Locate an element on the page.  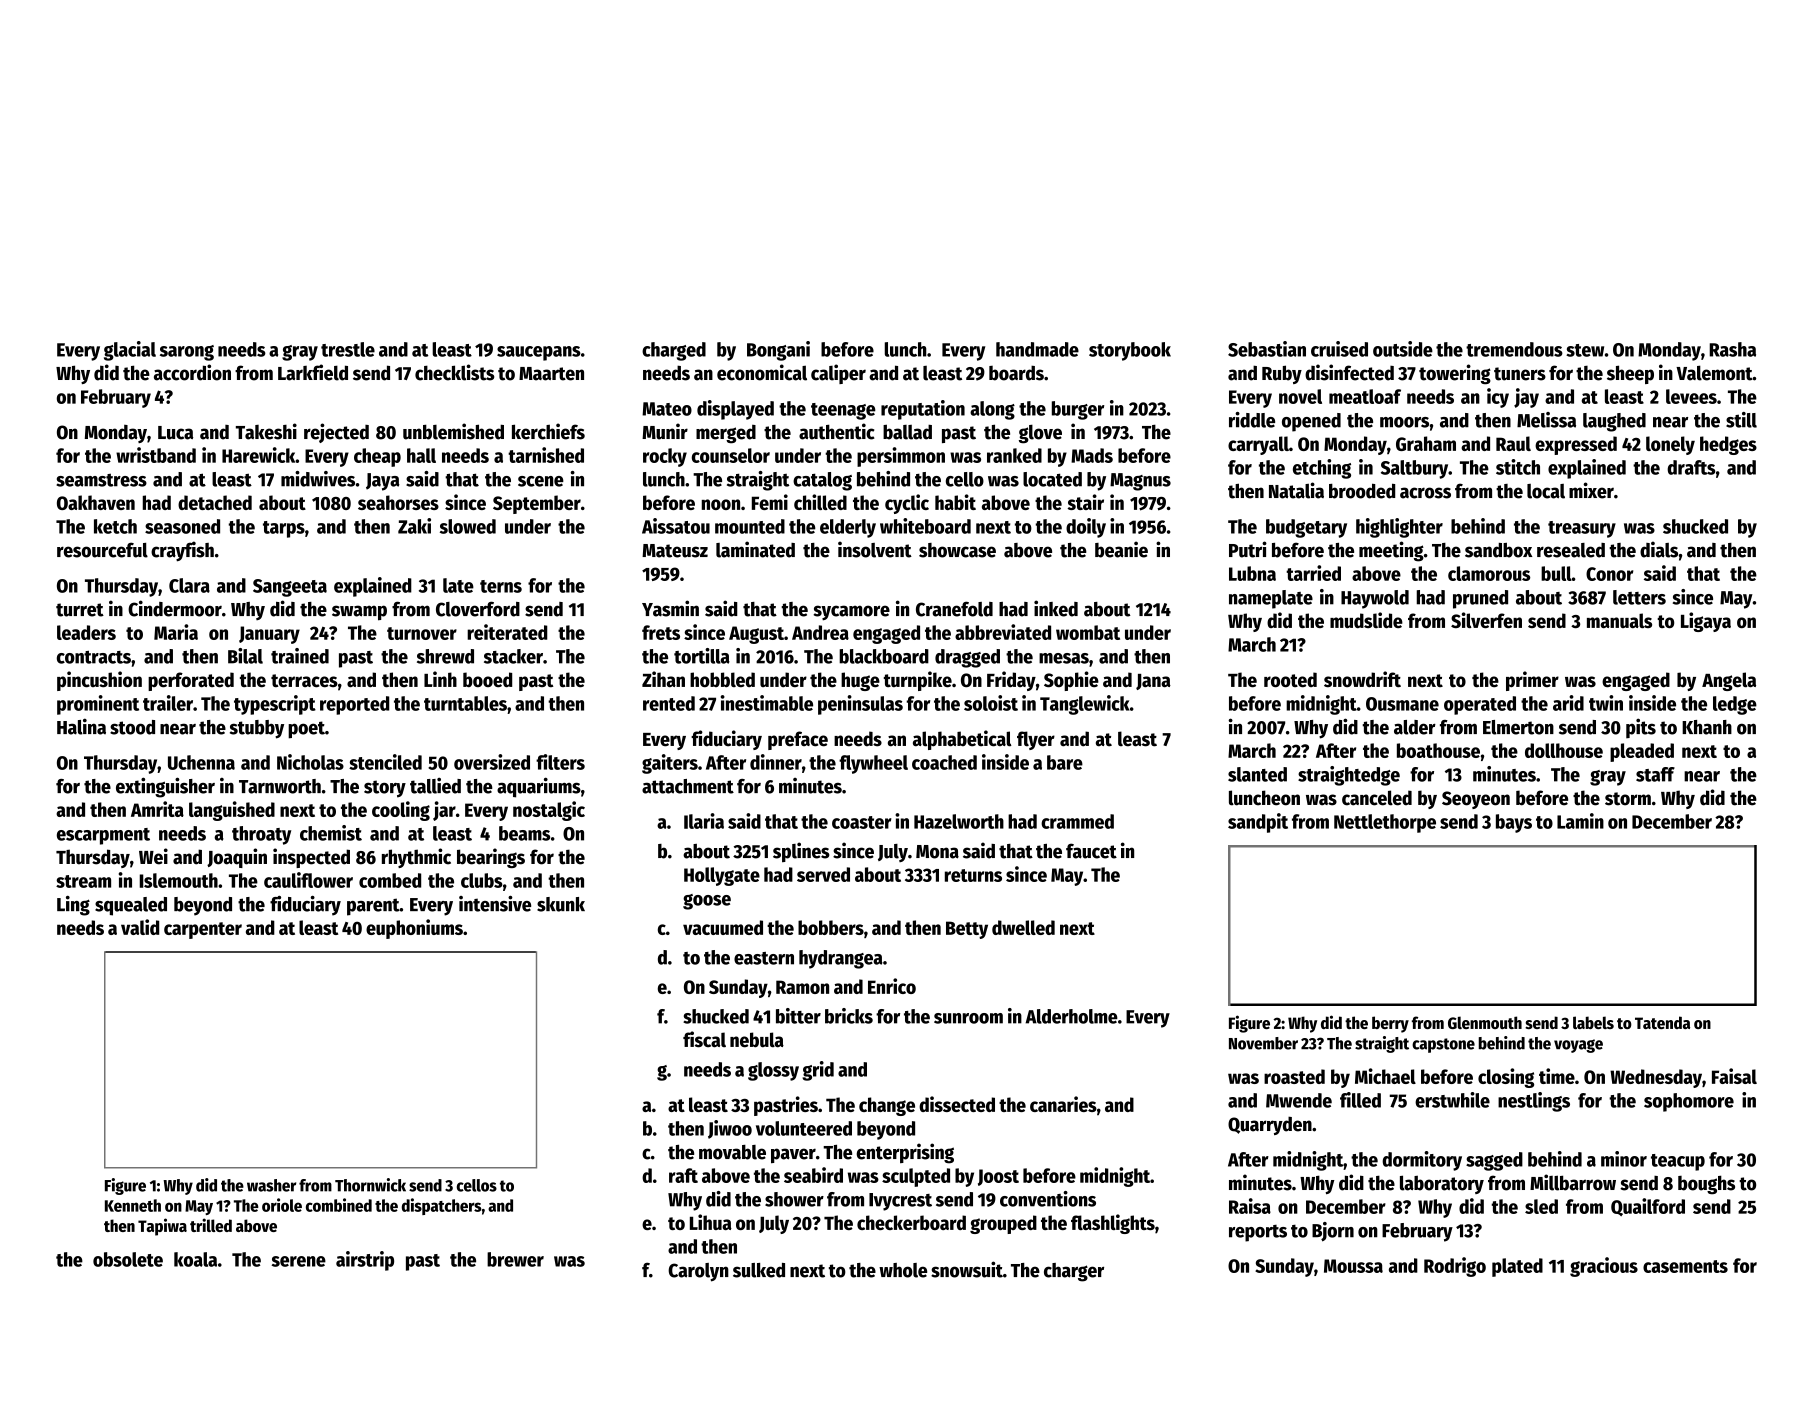
Tatenda is located at coordinates (1662, 1022).
